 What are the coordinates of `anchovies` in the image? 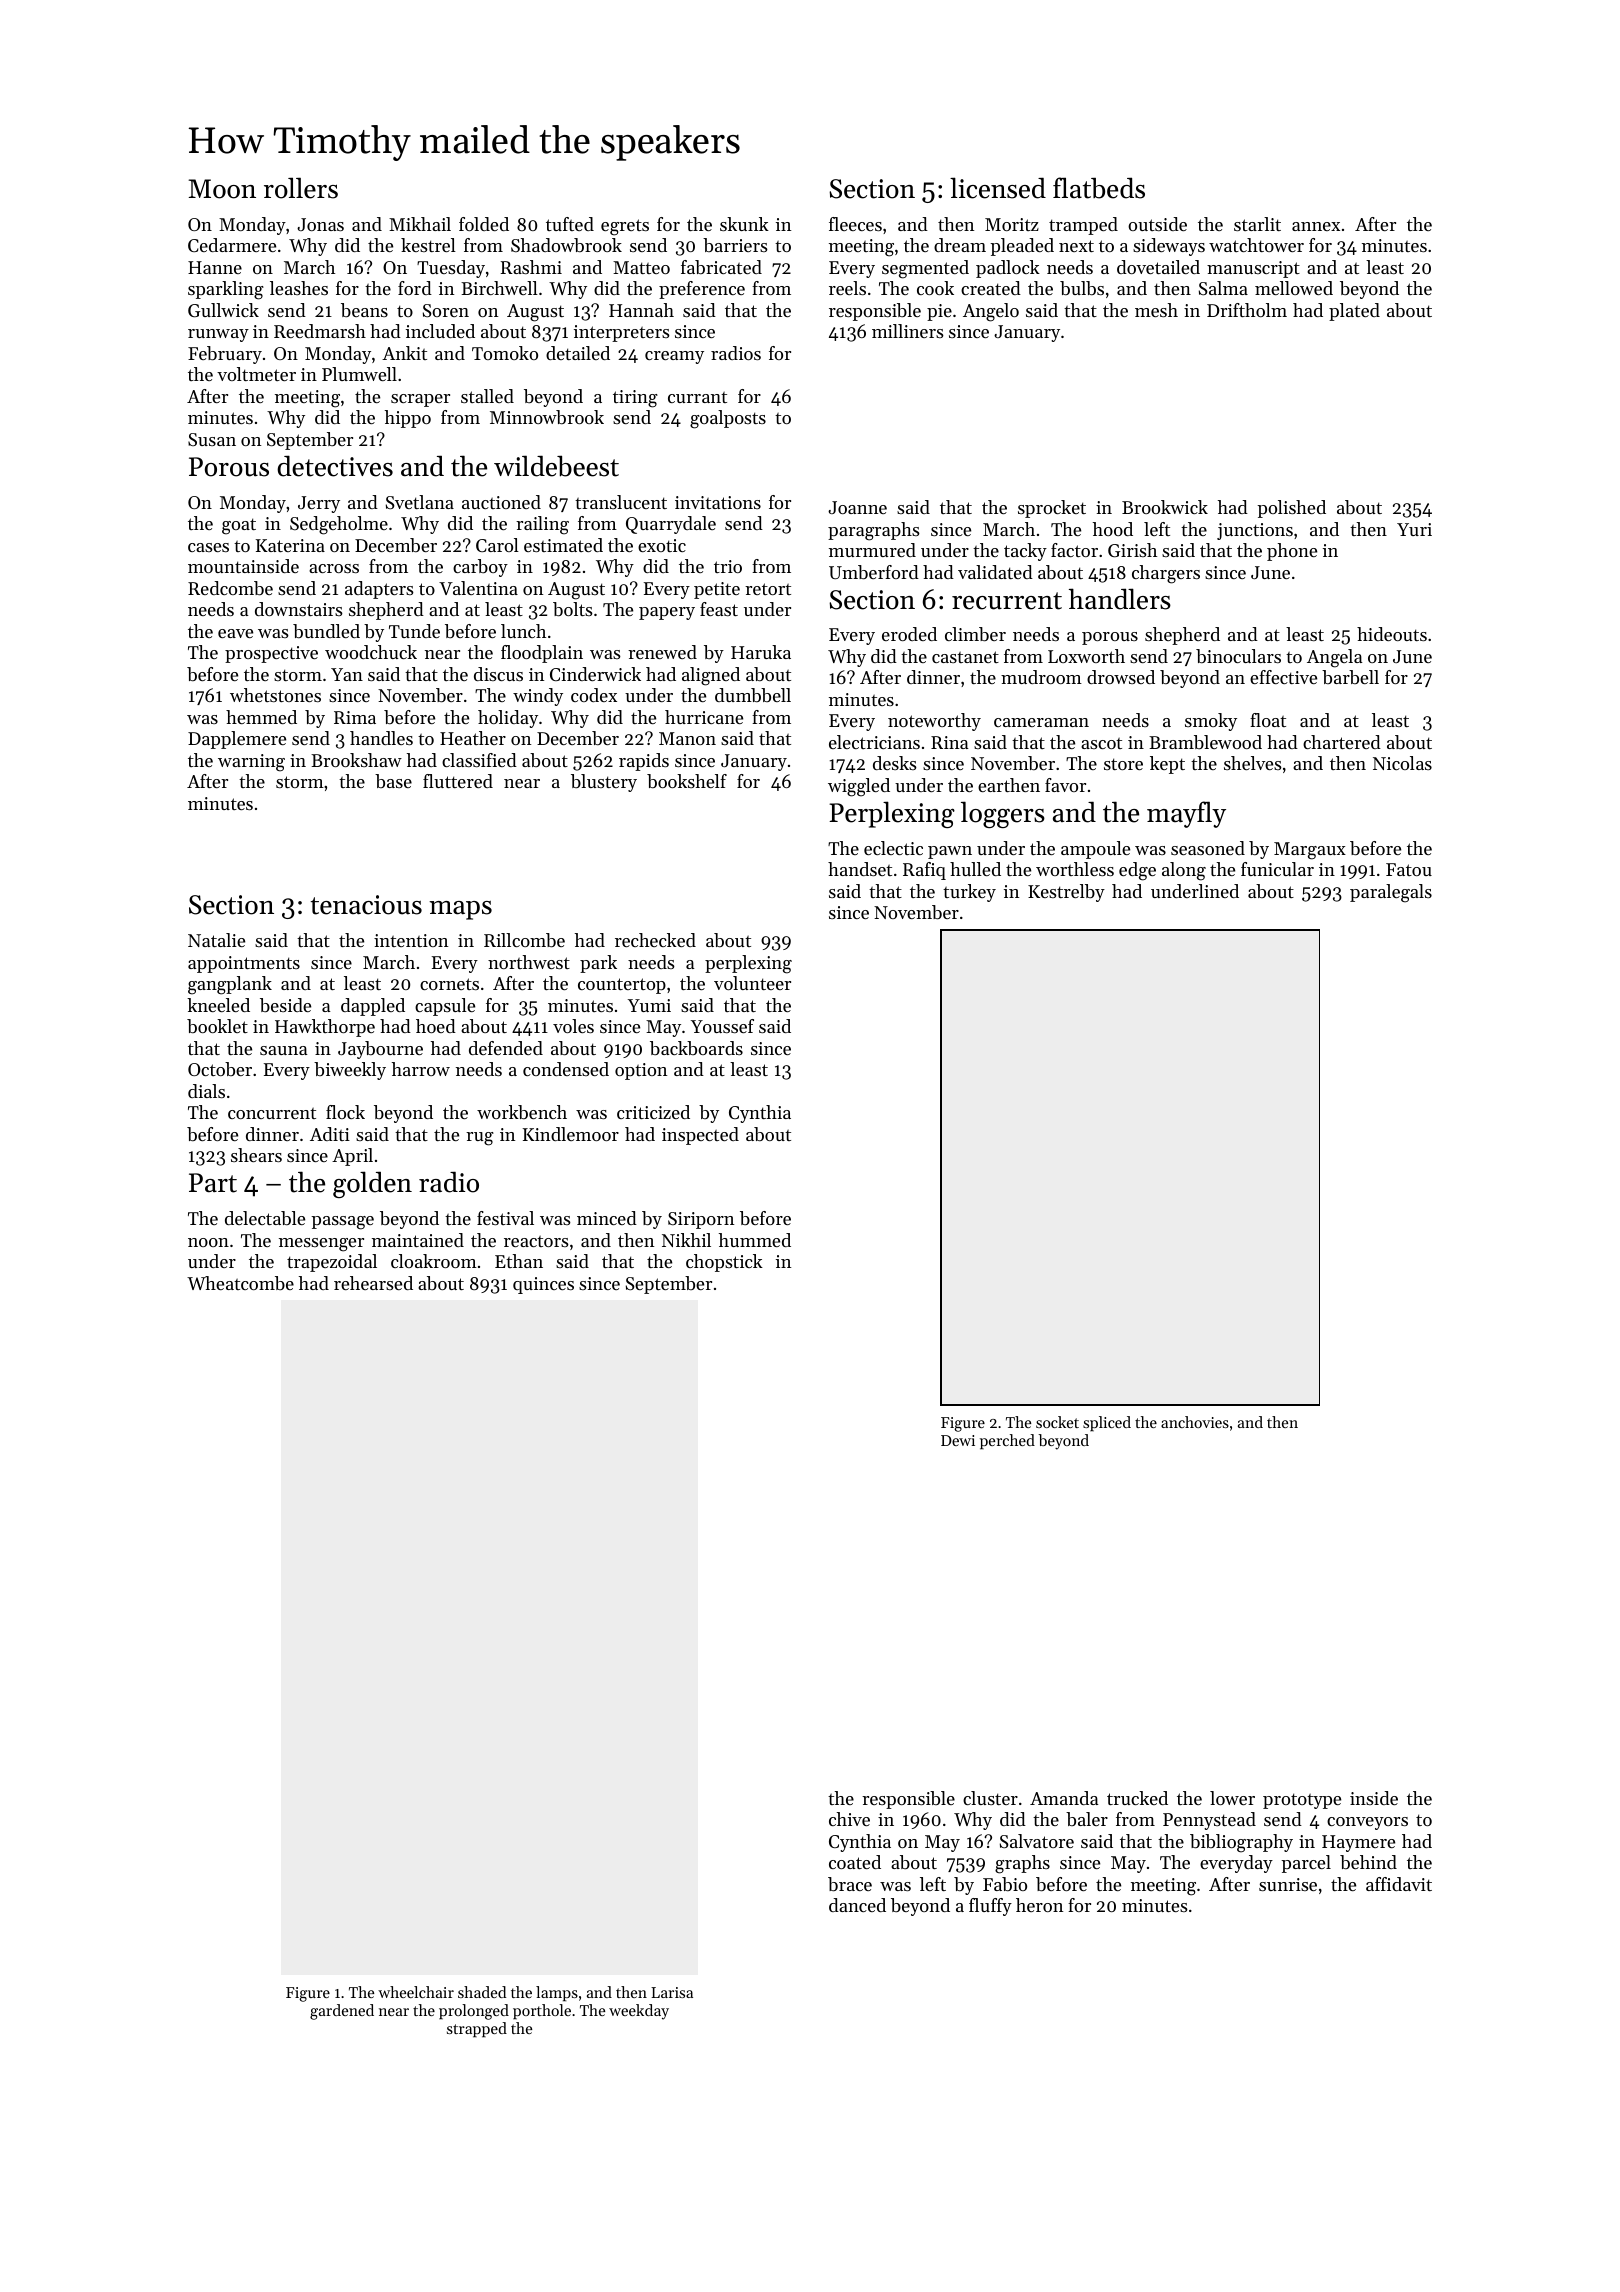 It's located at (1195, 1422).
